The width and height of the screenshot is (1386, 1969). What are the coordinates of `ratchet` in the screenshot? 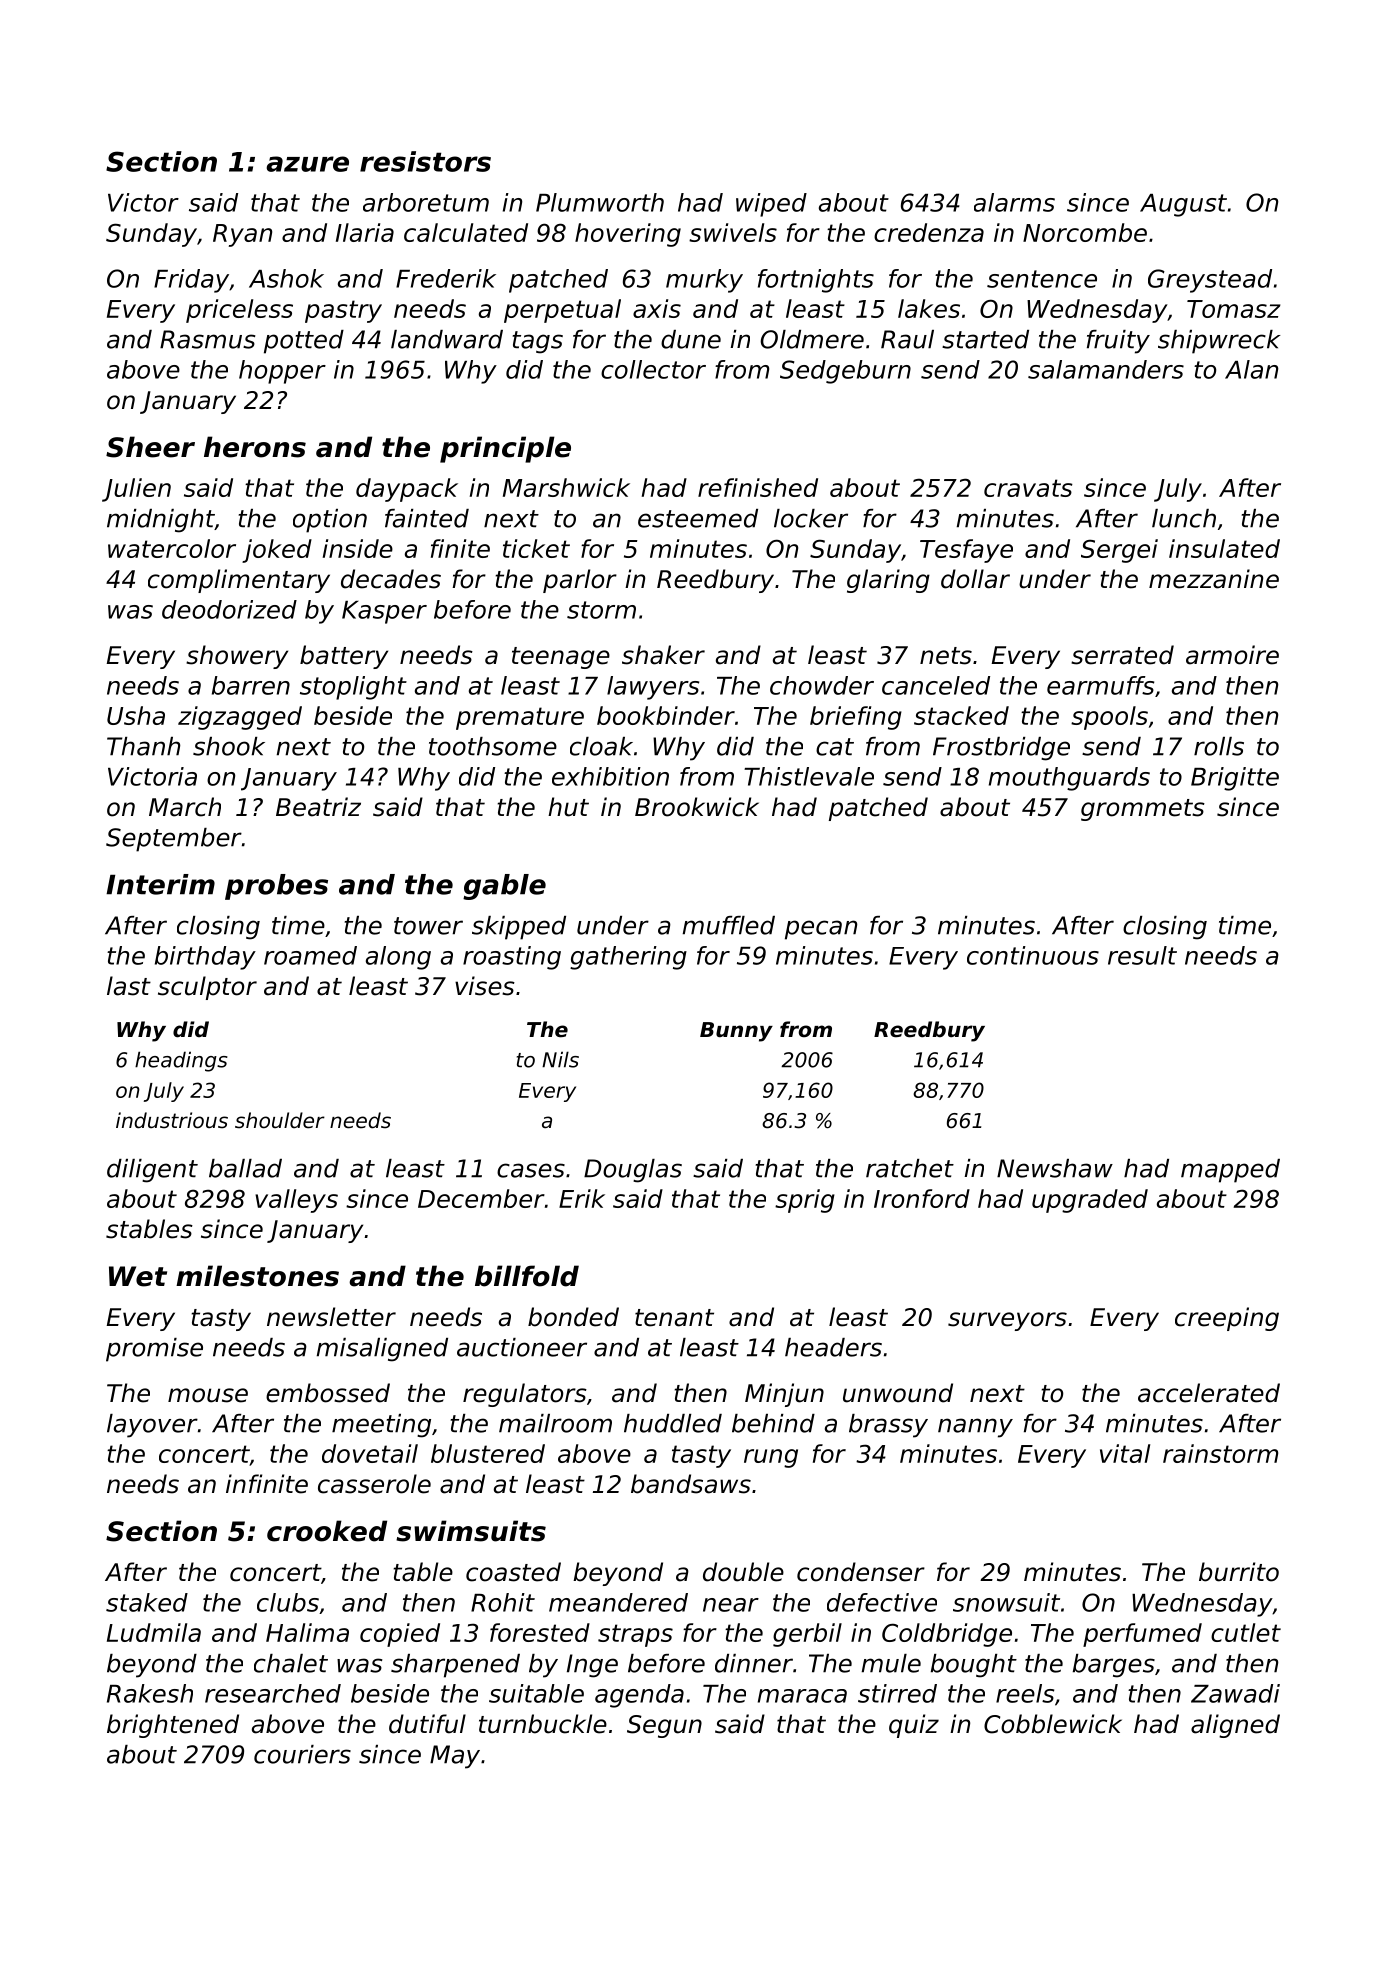 It's located at (910, 1168).
